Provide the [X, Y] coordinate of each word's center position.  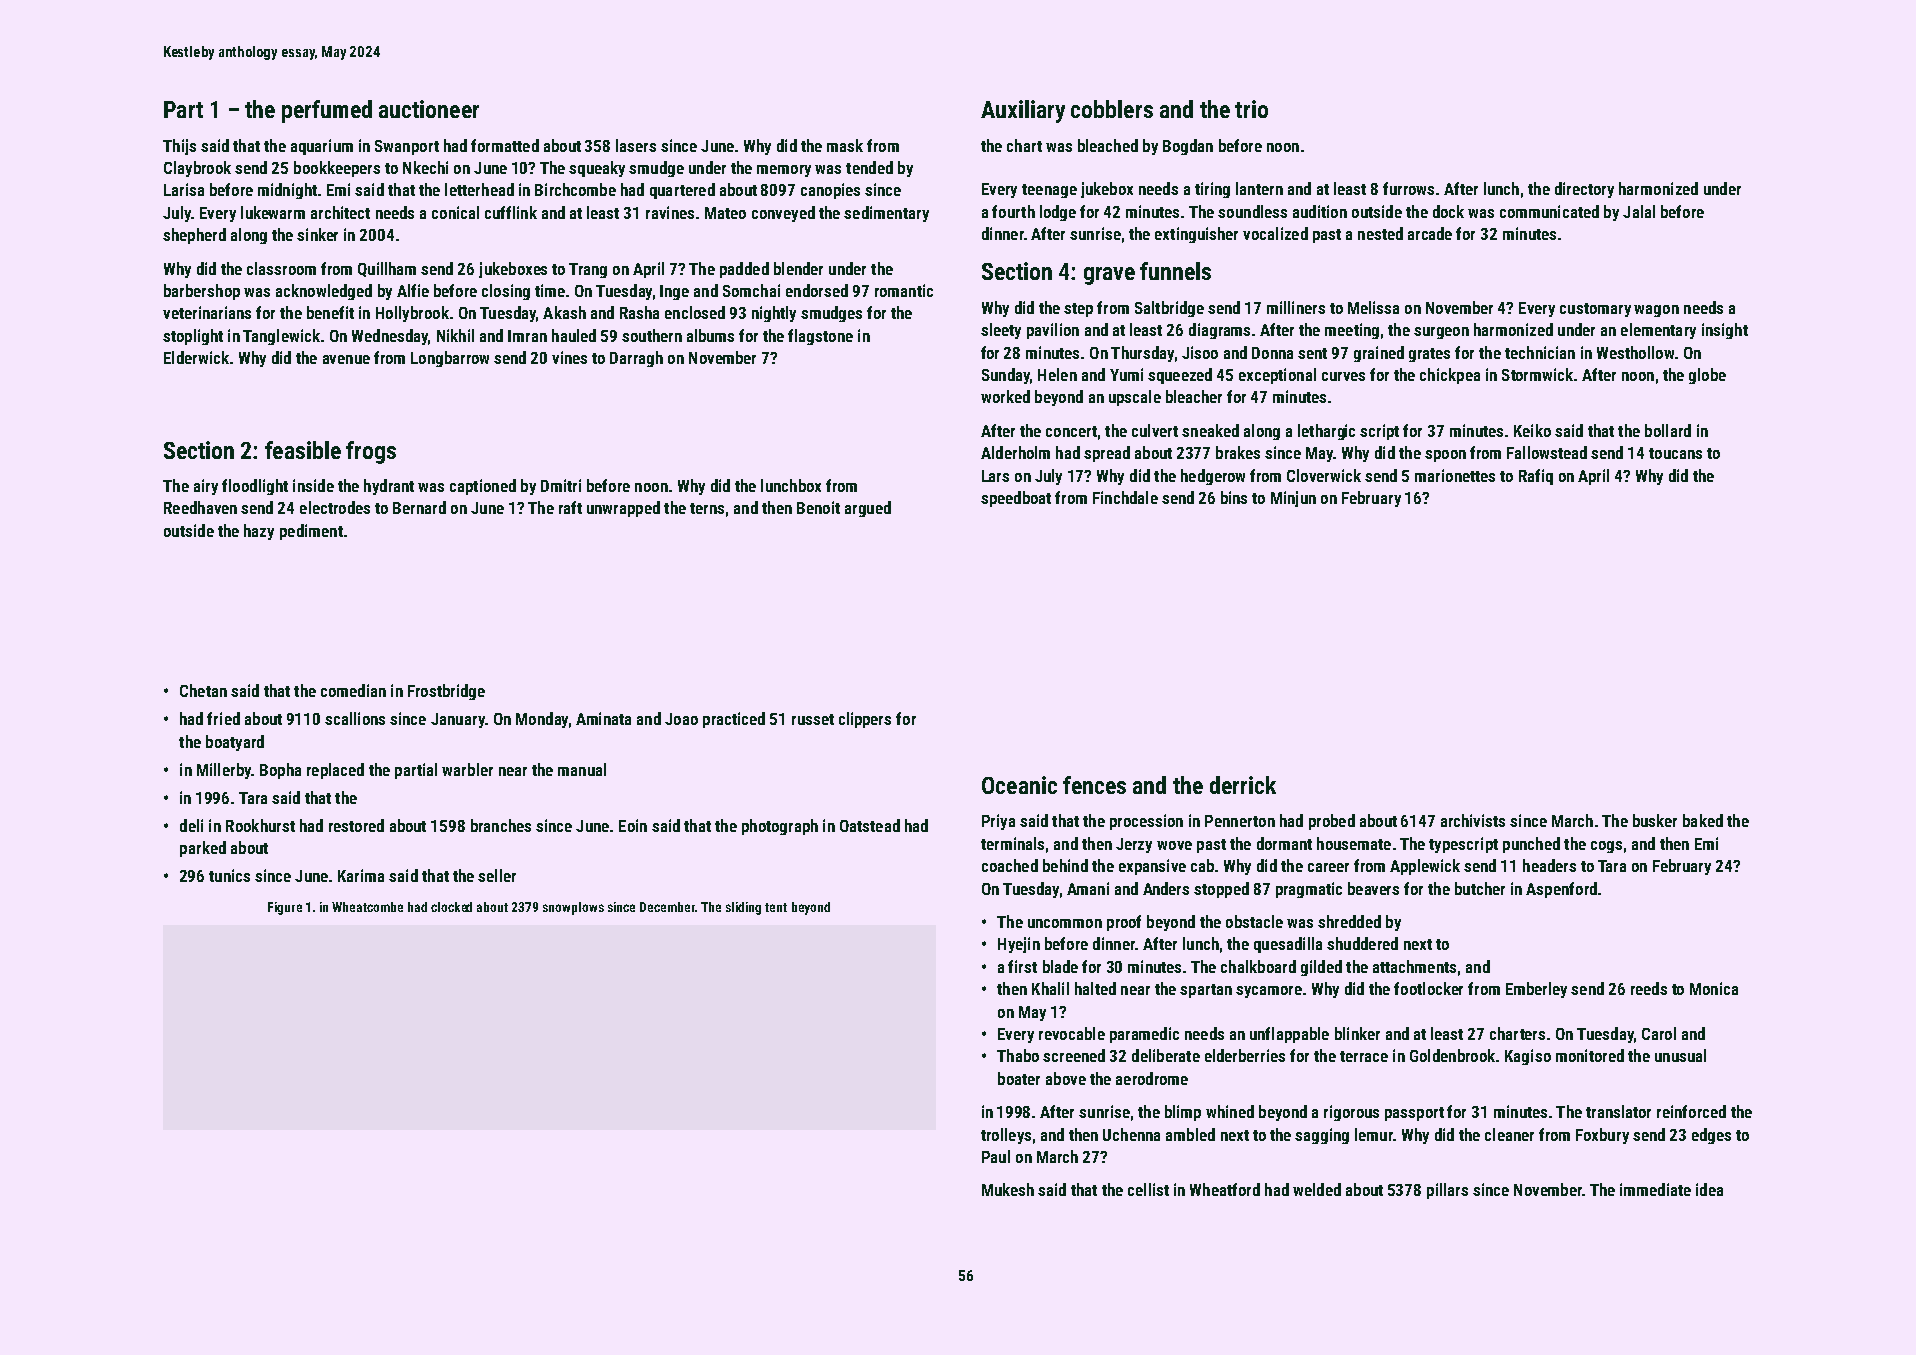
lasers [636, 145]
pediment [311, 532]
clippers [865, 720]
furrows [1408, 188]
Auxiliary [1023, 111]
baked [1703, 820]
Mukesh [1008, 1189]
